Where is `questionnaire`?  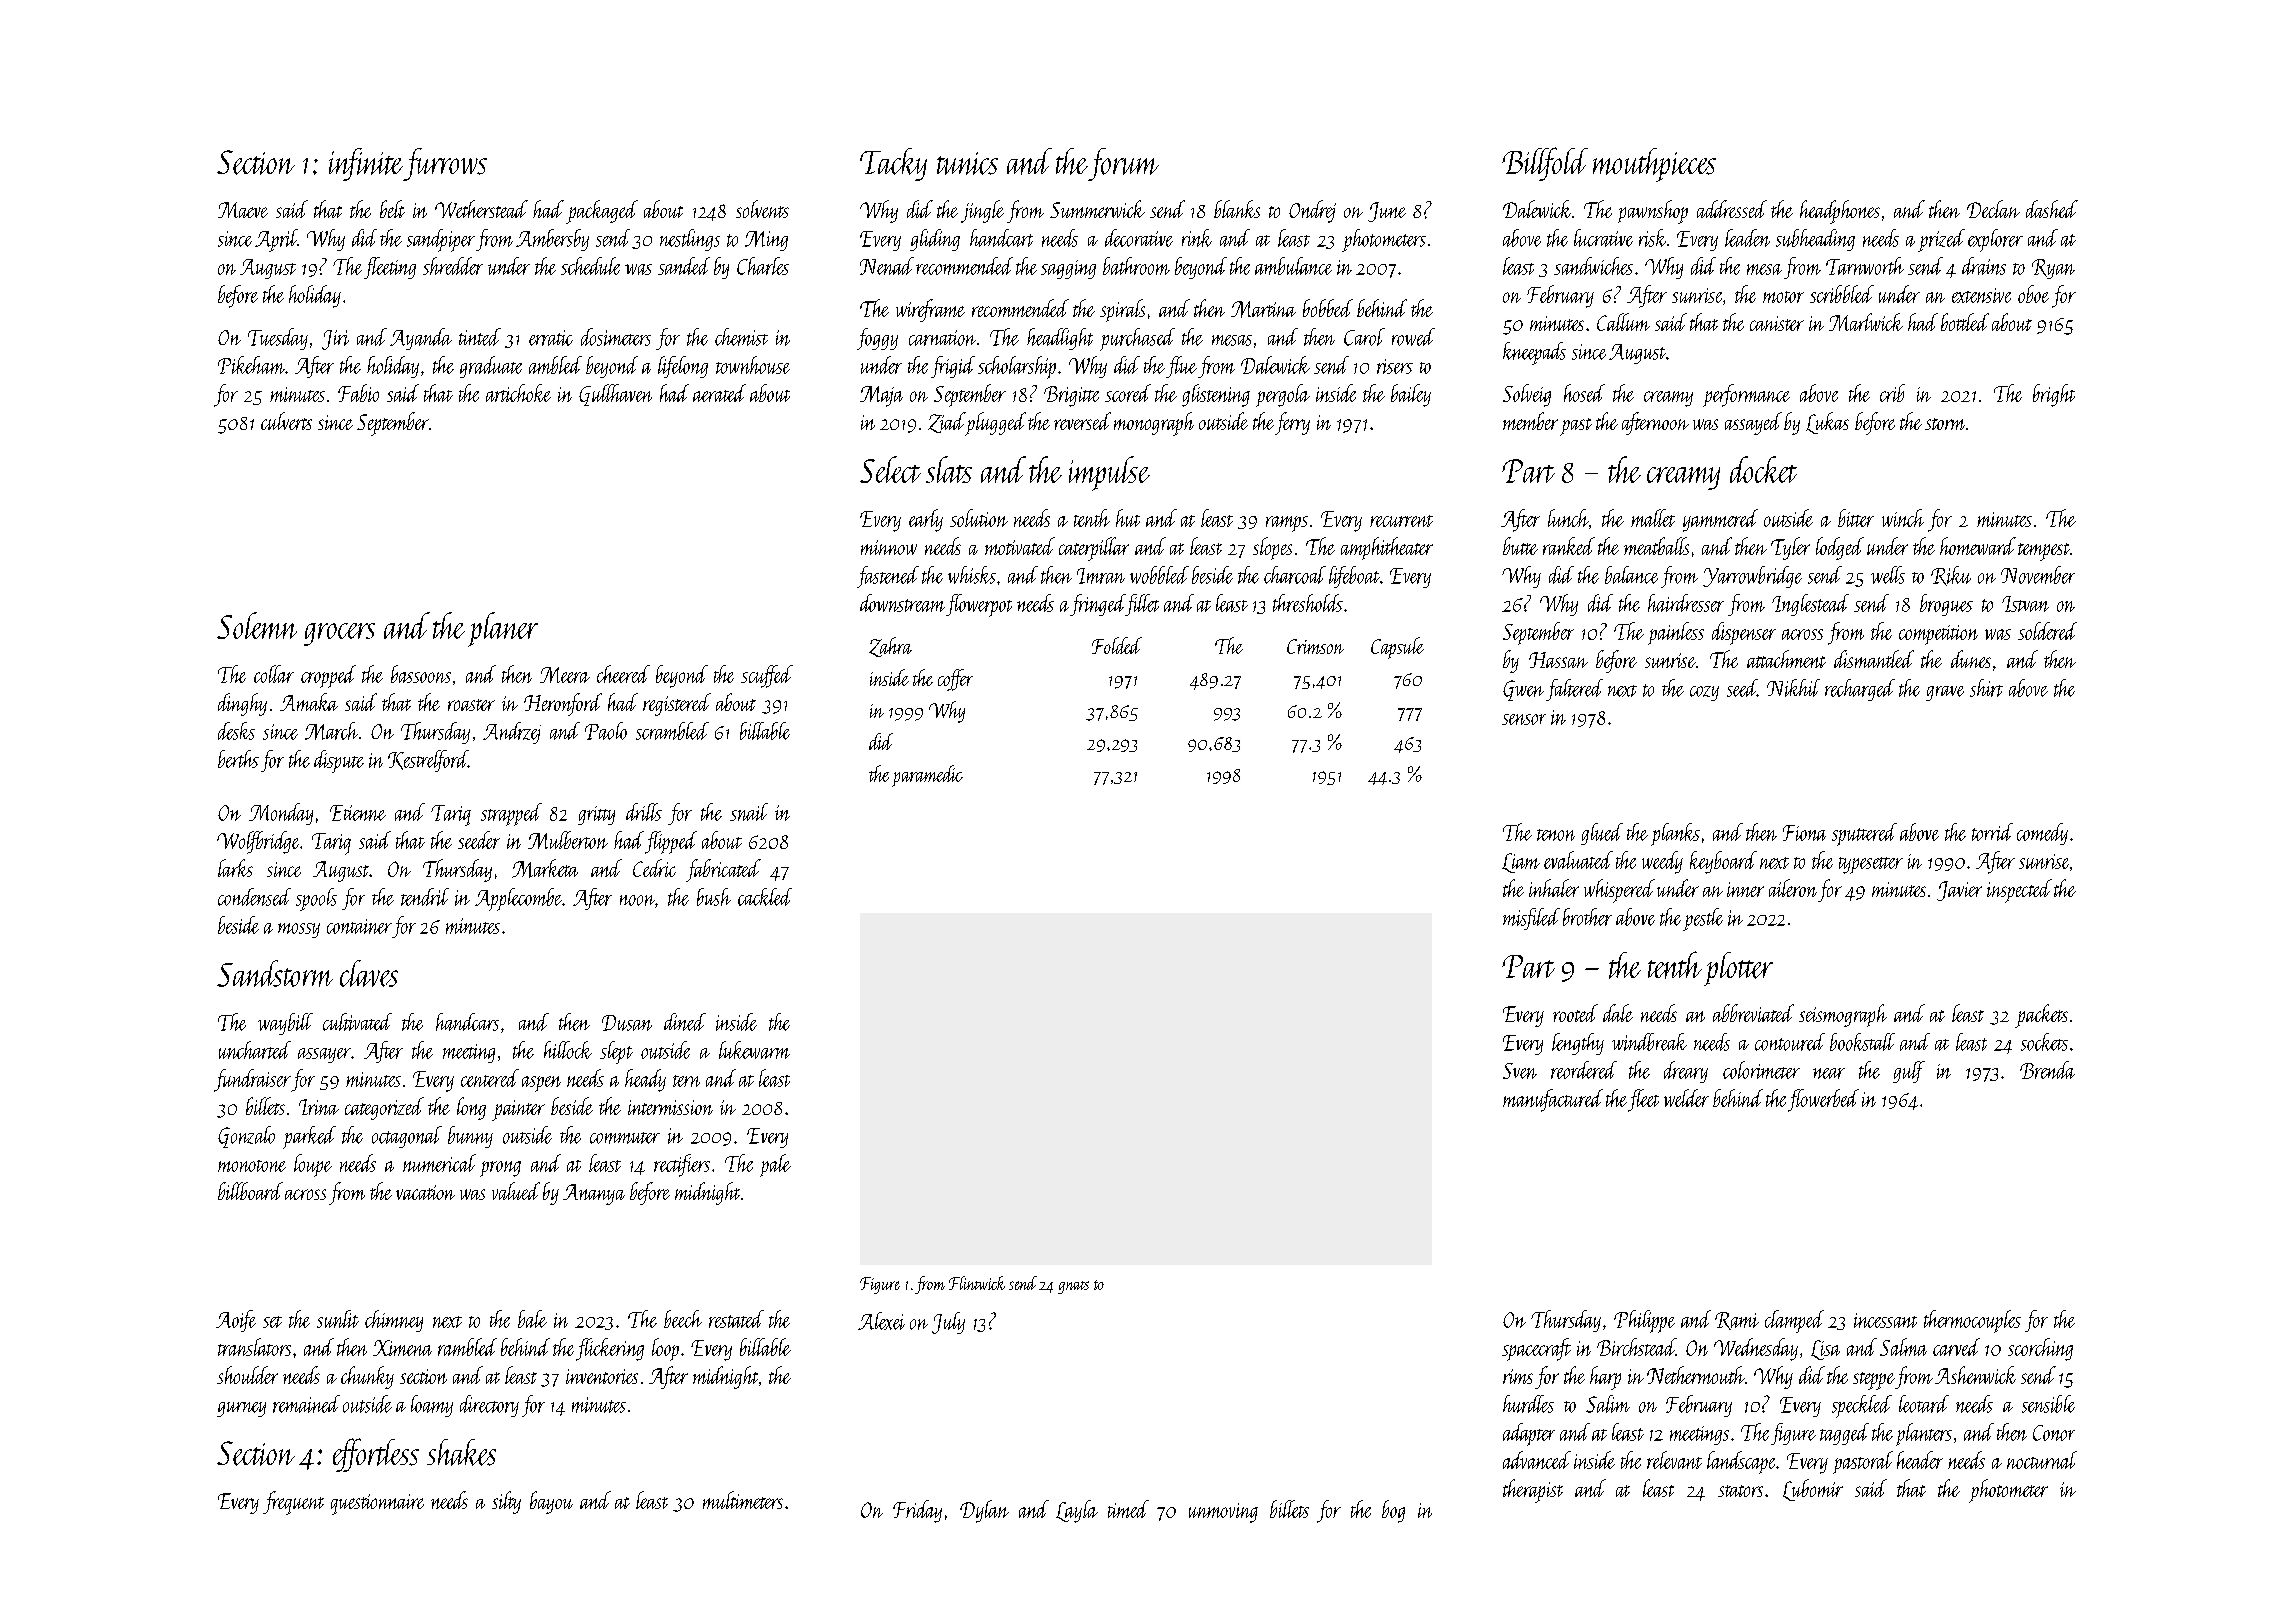
questionnaire is located at coordinates (377, 1504).
